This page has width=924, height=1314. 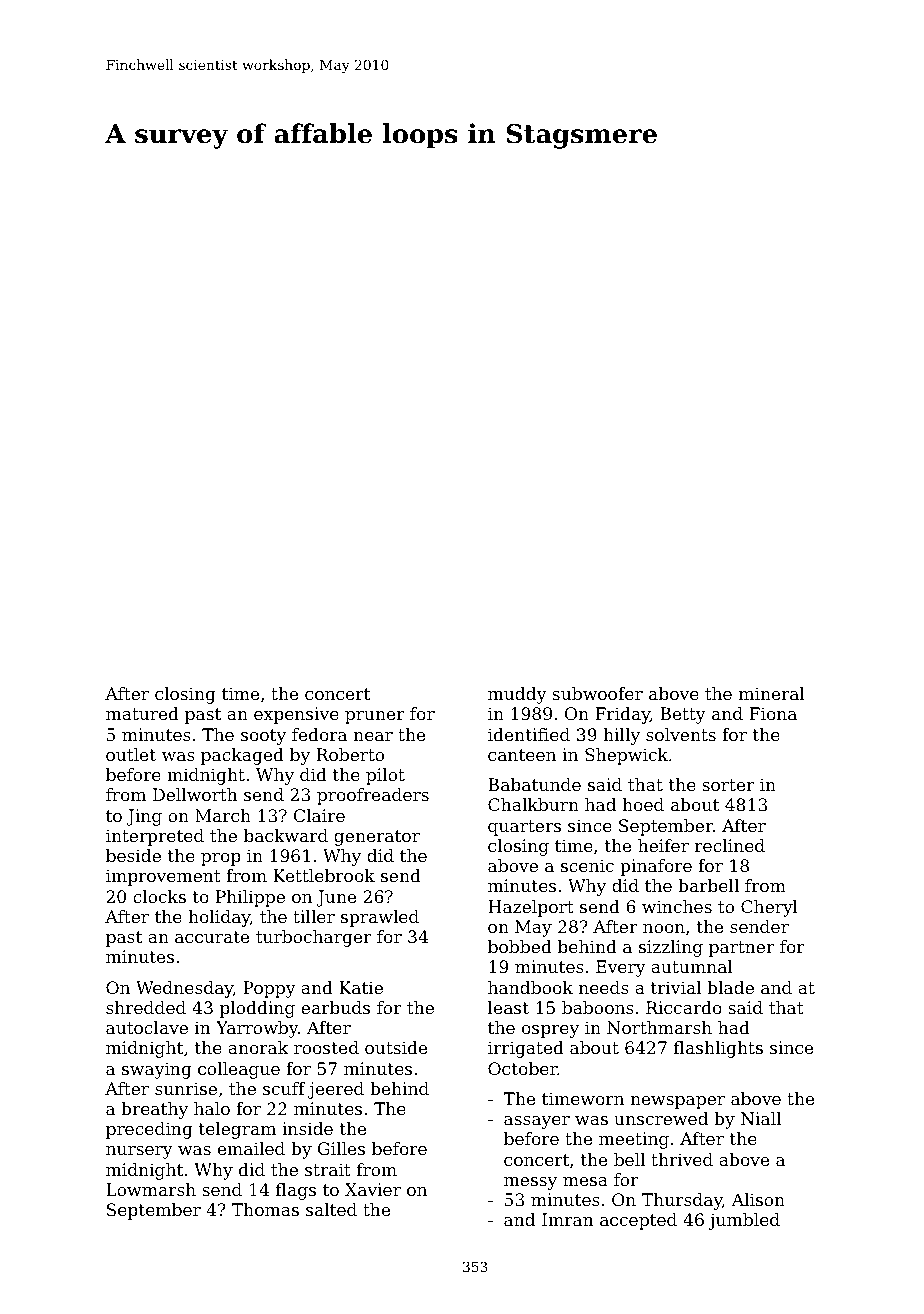 What do you see at coordinates (568, 1219) in the page?
I see `Imran` at bounding box center [568, 1219].
